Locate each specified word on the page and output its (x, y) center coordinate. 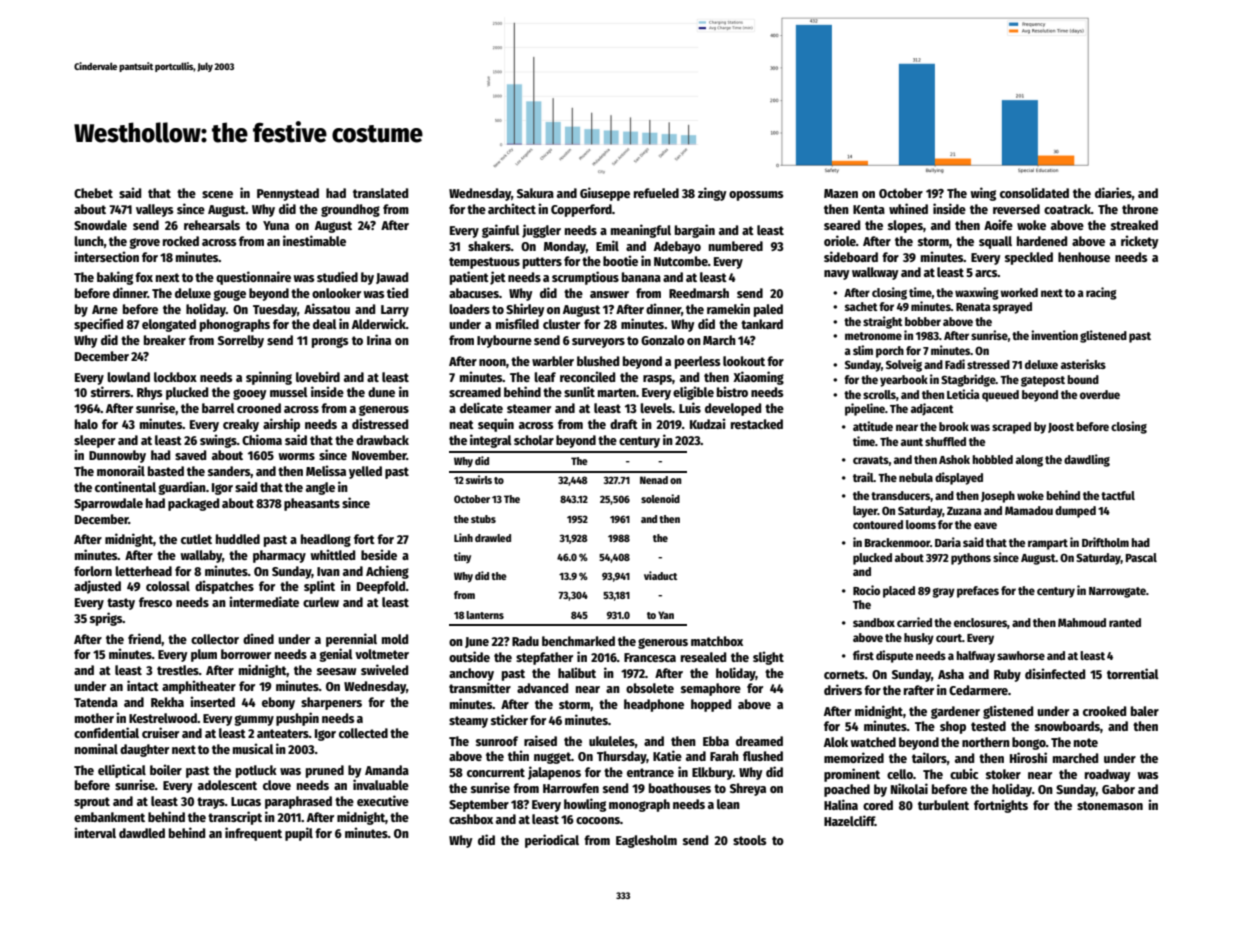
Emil (607, 245)
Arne (105, 309)
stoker (1003, 774)
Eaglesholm (646, 841)
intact (143, 685)
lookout (744, 361)
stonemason (1110, 805)
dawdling (1087, 460)
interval (95, 832)
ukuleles (612, 741)
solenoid (660, 498)
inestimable (314, 240)
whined (908, 208)
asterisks (1083, 364)
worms (296, 456)
